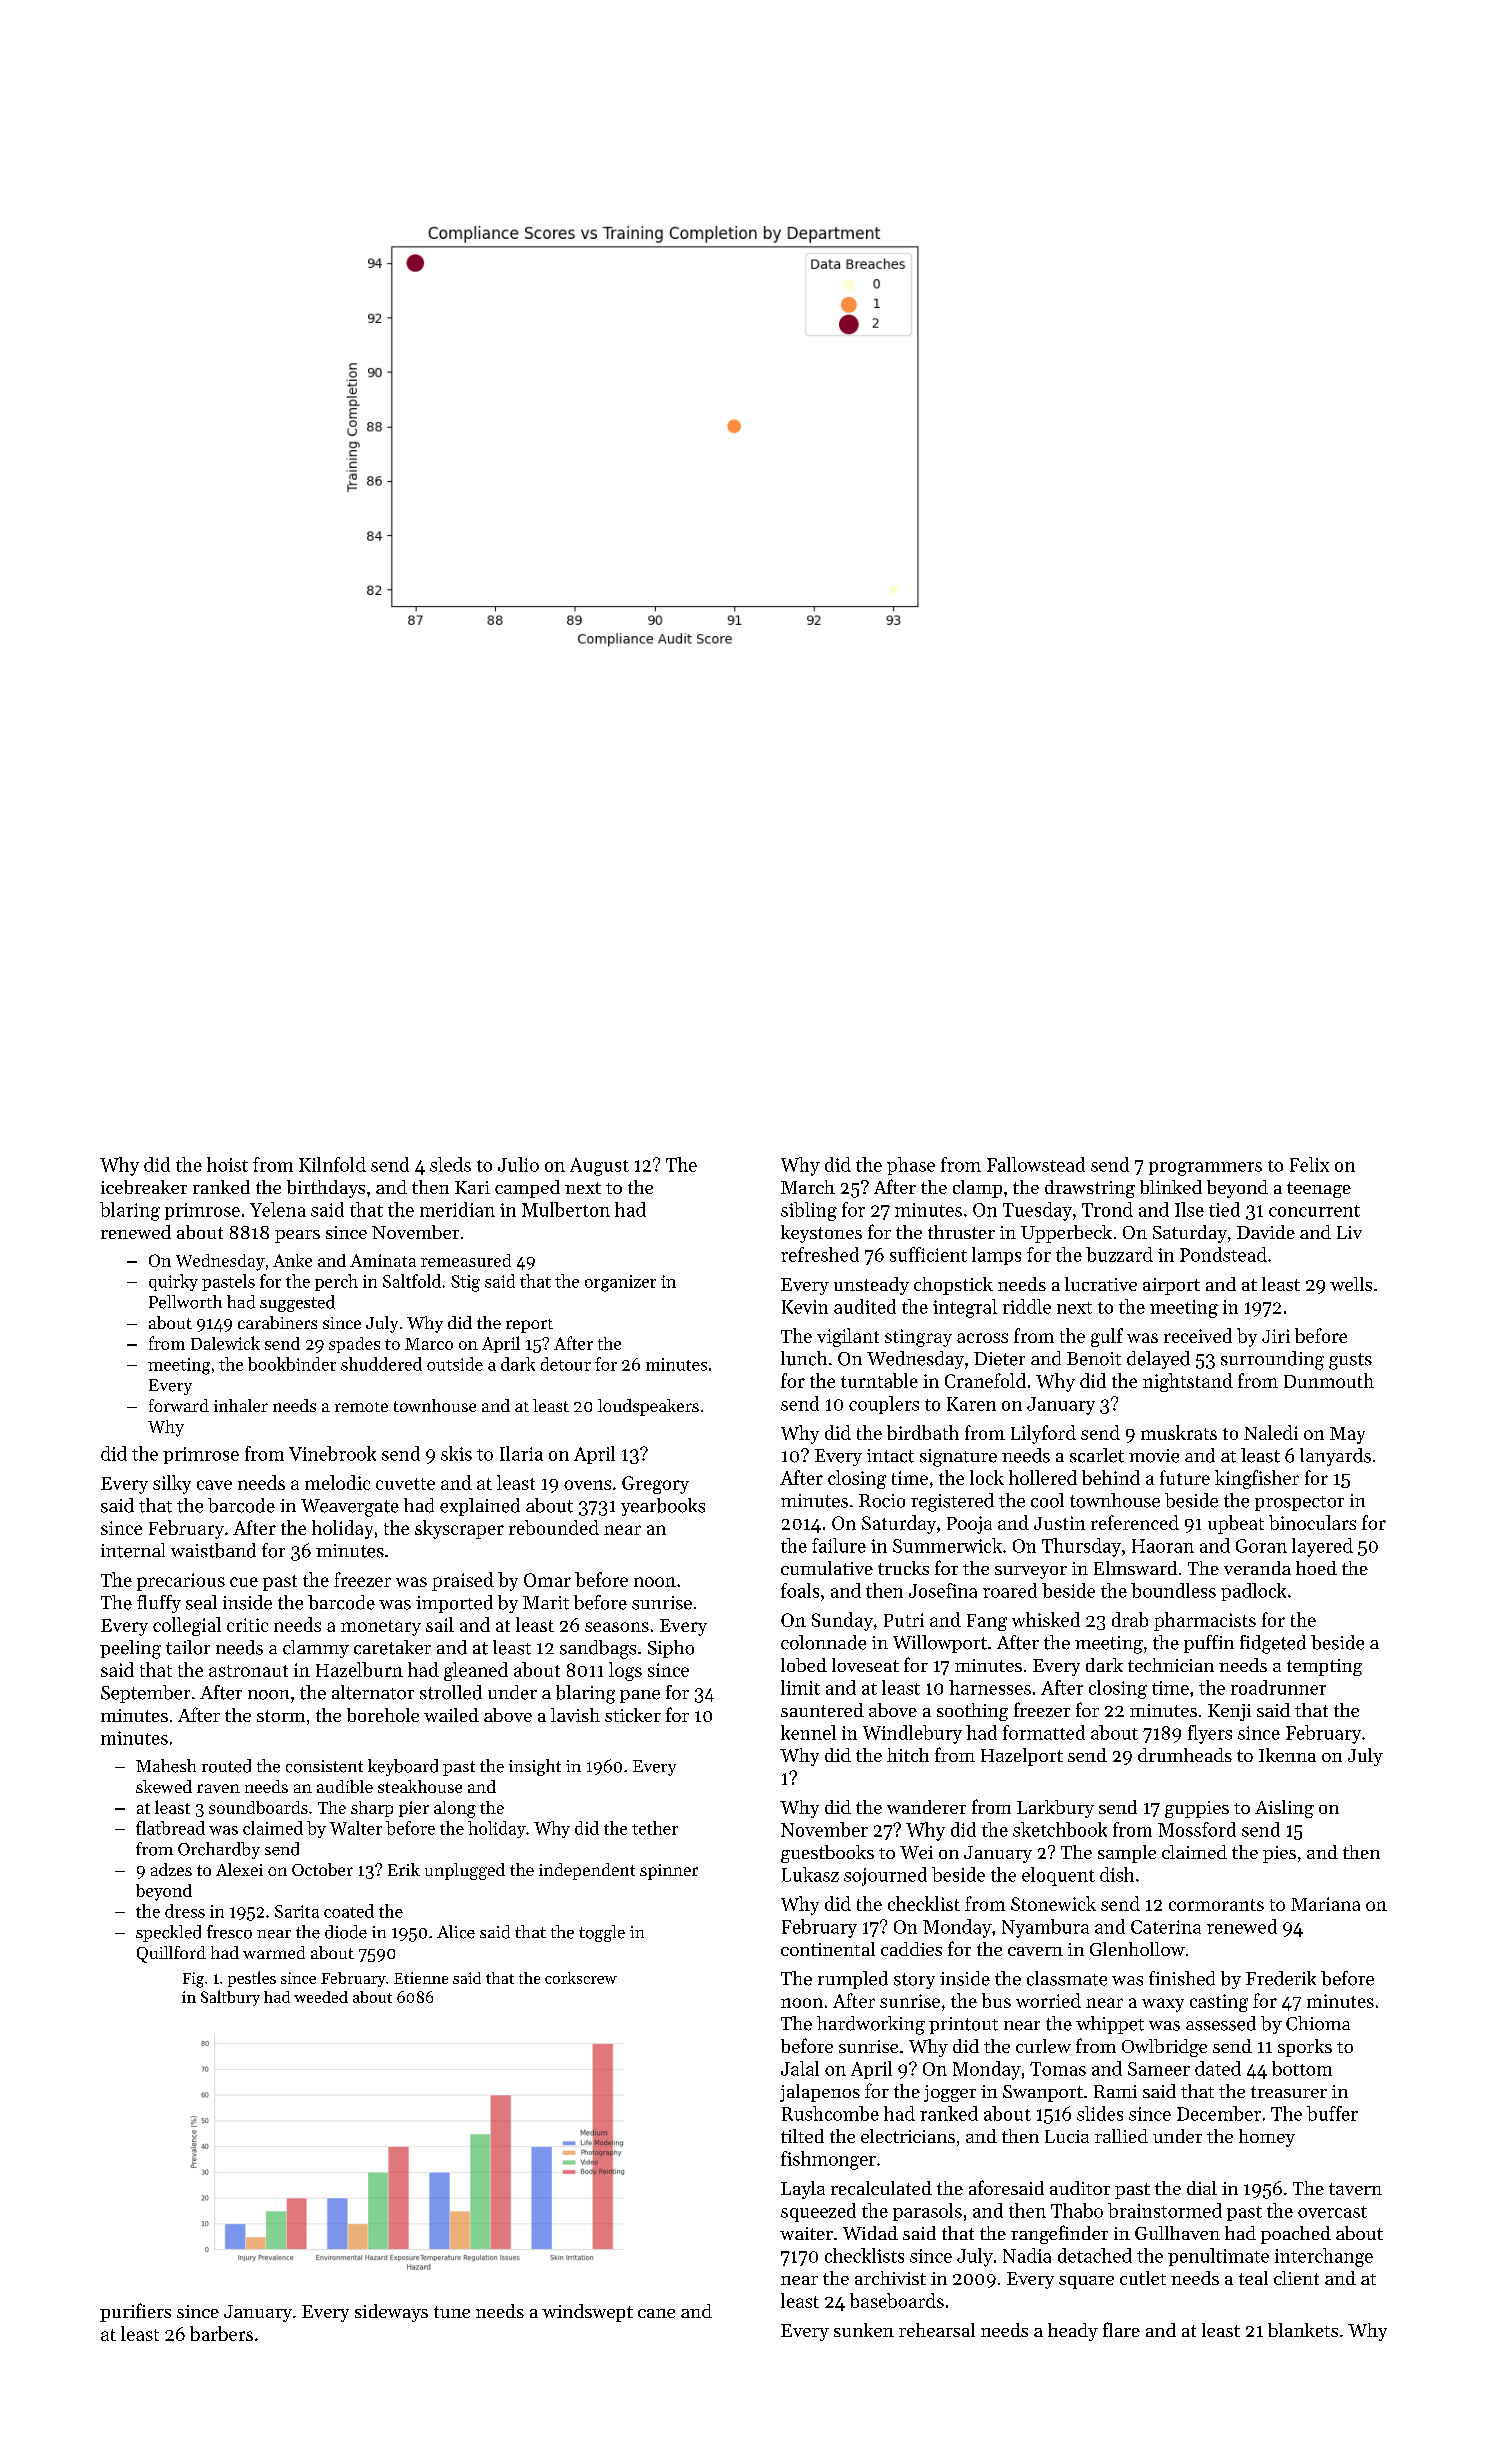 Image resolution: width=1496 pixels, height=2464 pixels. I want to click on client, so click(1296, 2278).
